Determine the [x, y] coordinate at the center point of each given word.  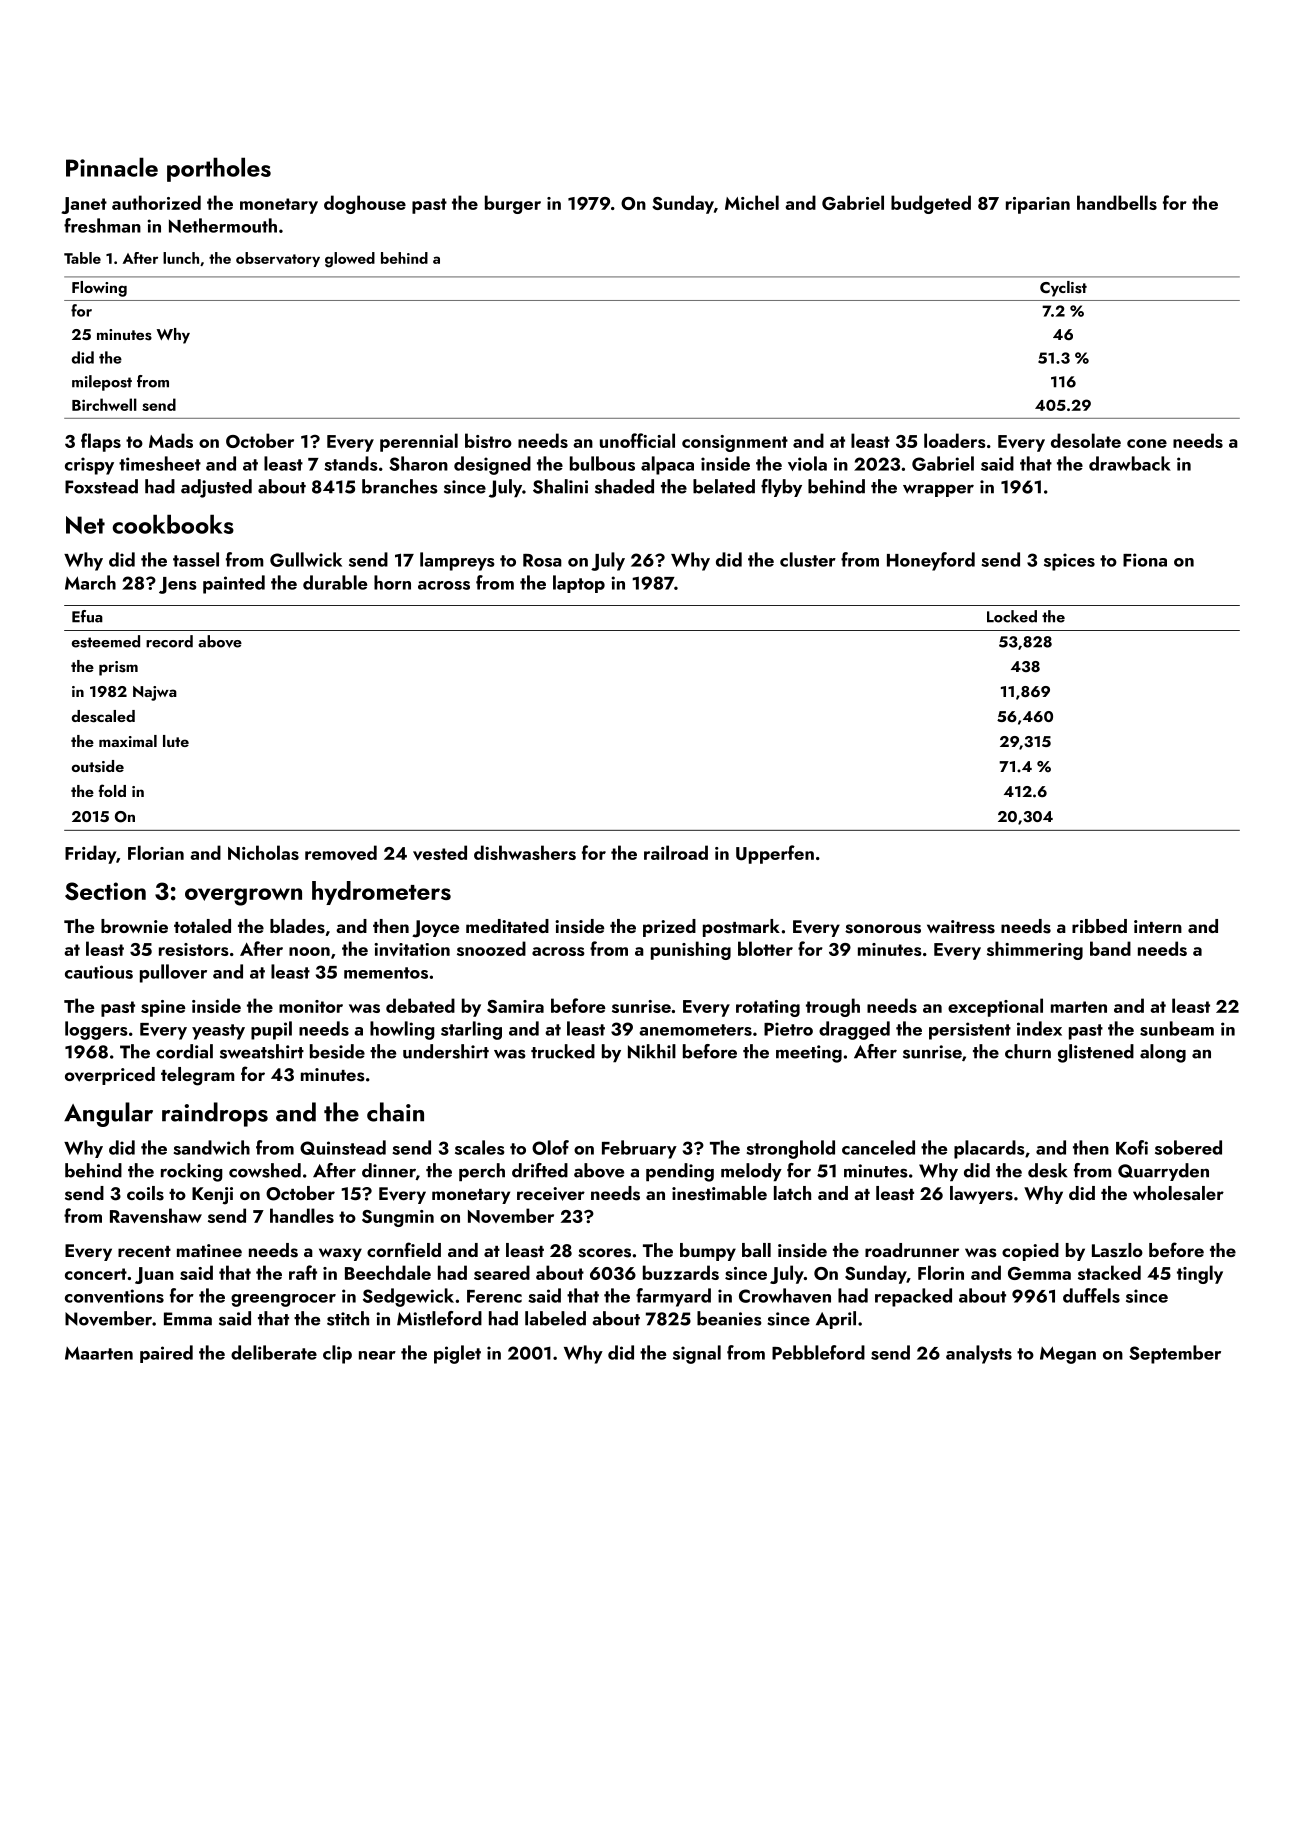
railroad [676, 852]
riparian [1038, 205]
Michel [752, 202]
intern [1158, 926]
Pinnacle [112, 167]
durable [335, 582]
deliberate [274, 1352]
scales [480, 1147]
